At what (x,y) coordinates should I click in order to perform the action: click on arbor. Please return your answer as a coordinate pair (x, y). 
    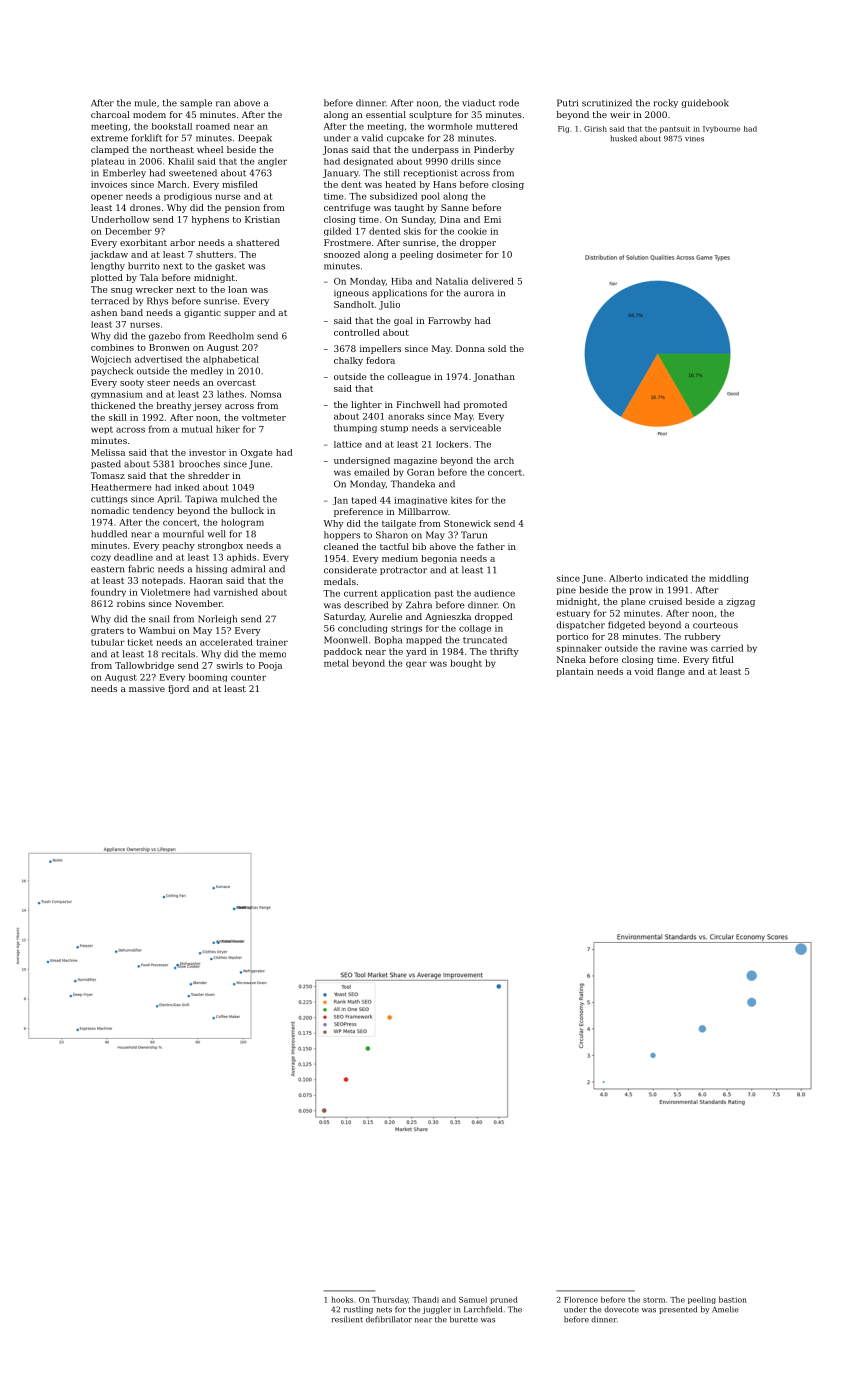
    Looking at the image, I should click on (182, 242).
